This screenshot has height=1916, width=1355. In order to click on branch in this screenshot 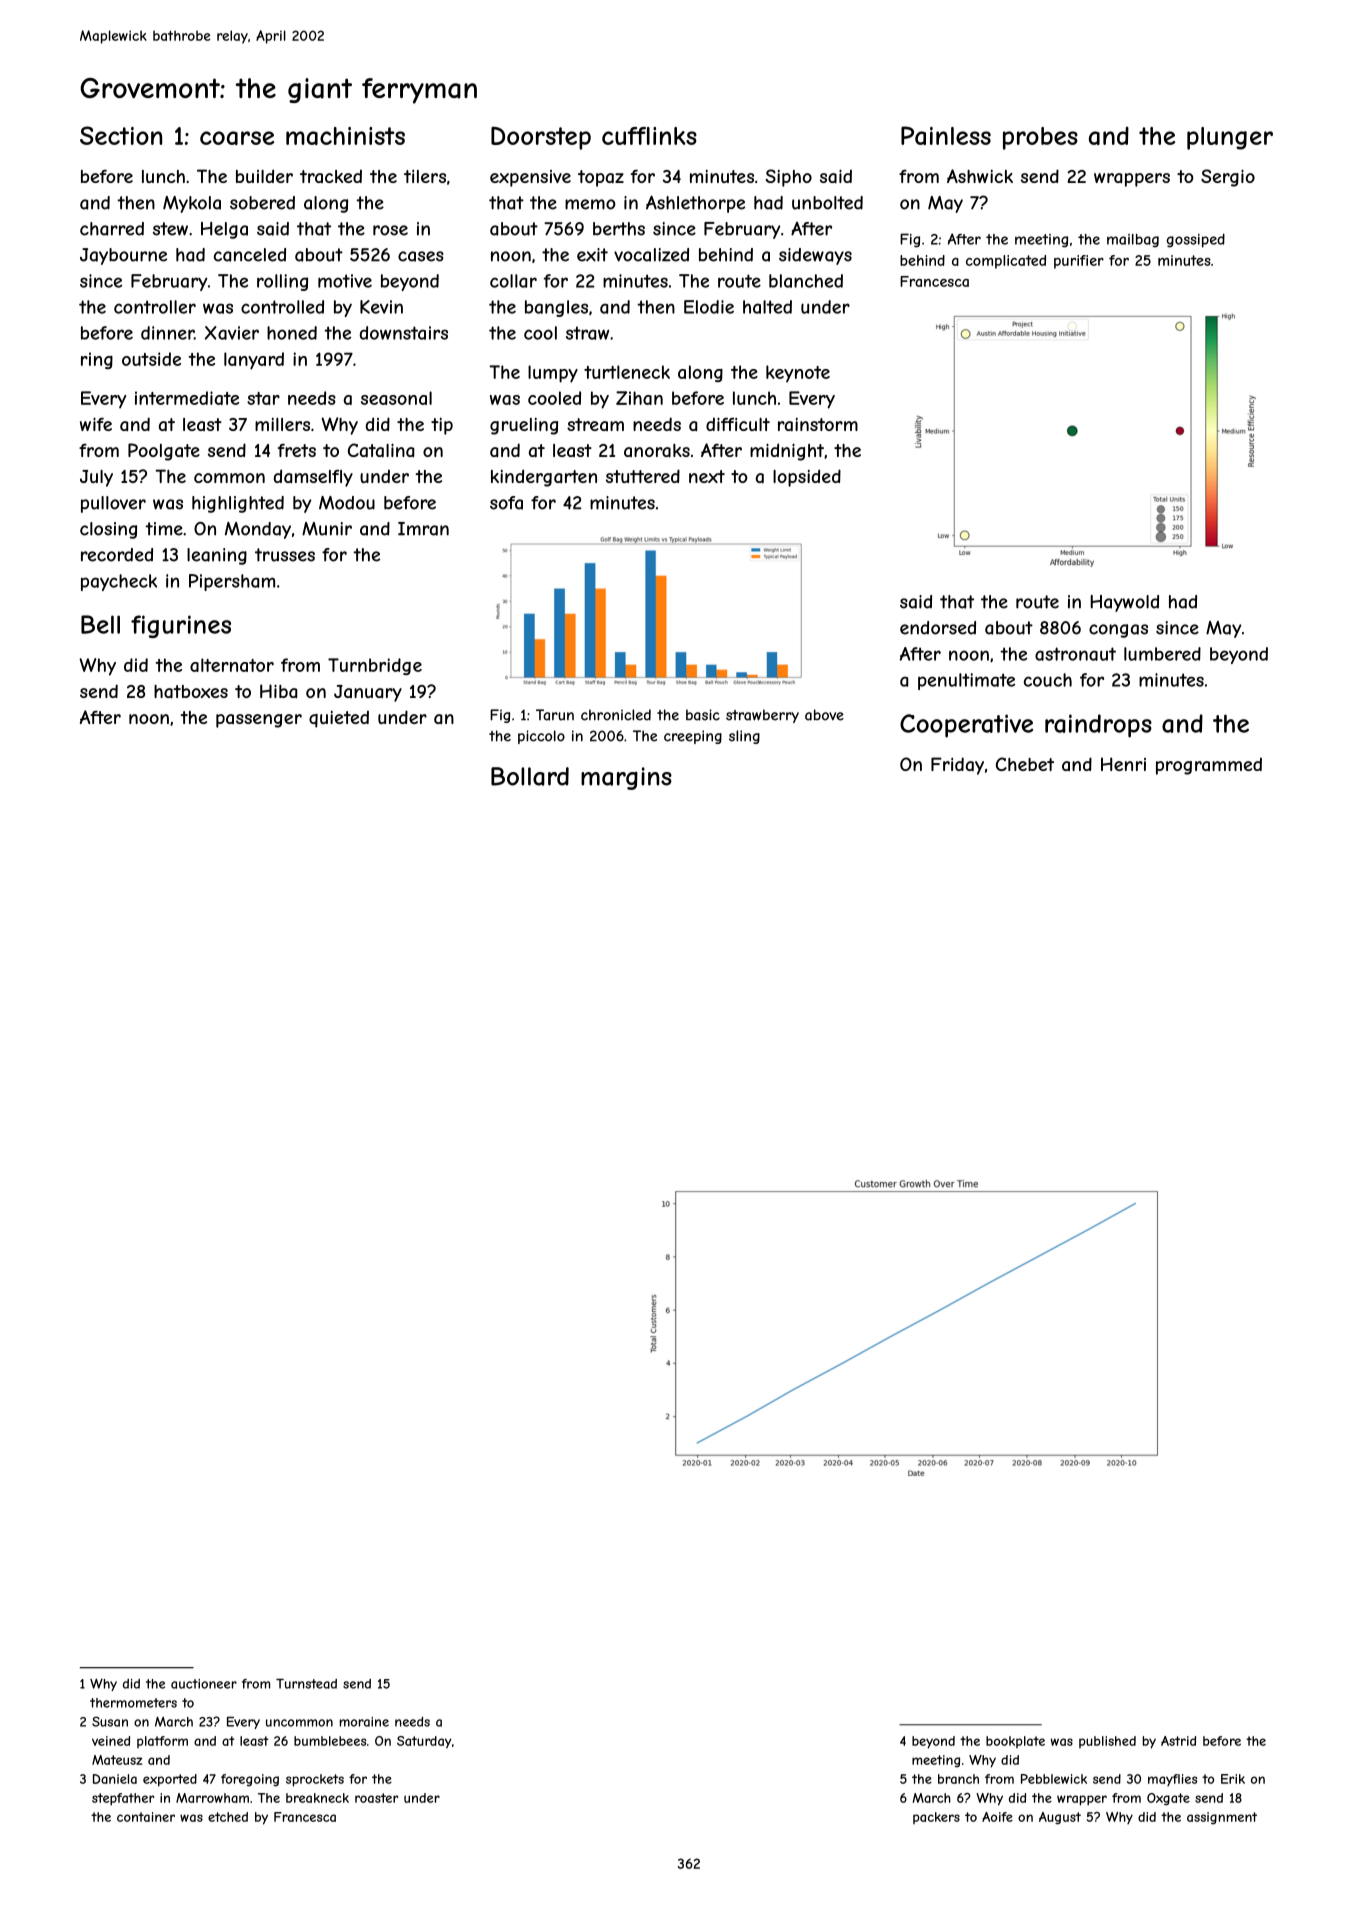, I will do `click(958, 1779)`.
